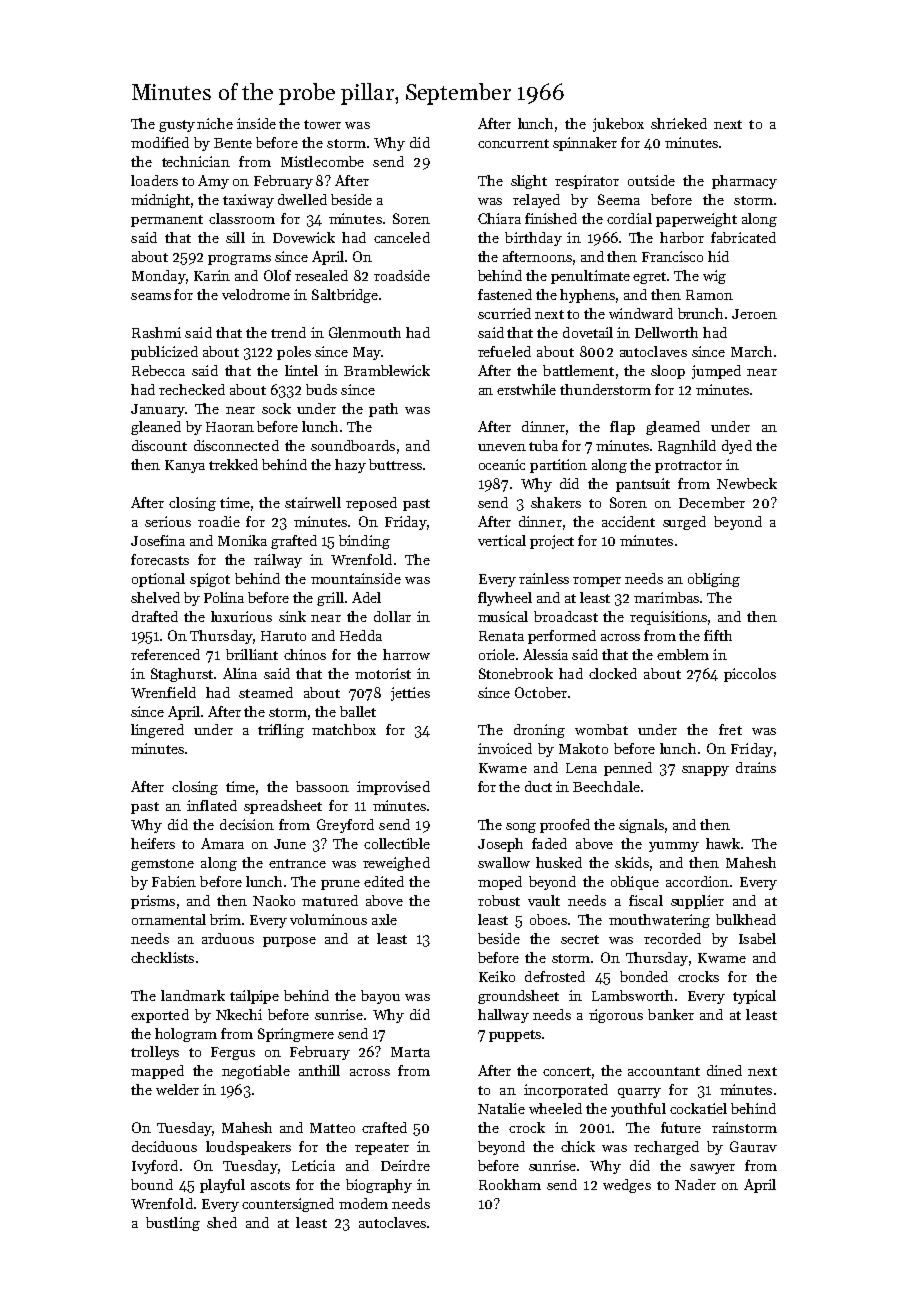 Image resolution: width=908 pixels, height=1316 pixels. Describe the element at coordinates (224, 597) in the screenshot. I see `Polina` at that location.
